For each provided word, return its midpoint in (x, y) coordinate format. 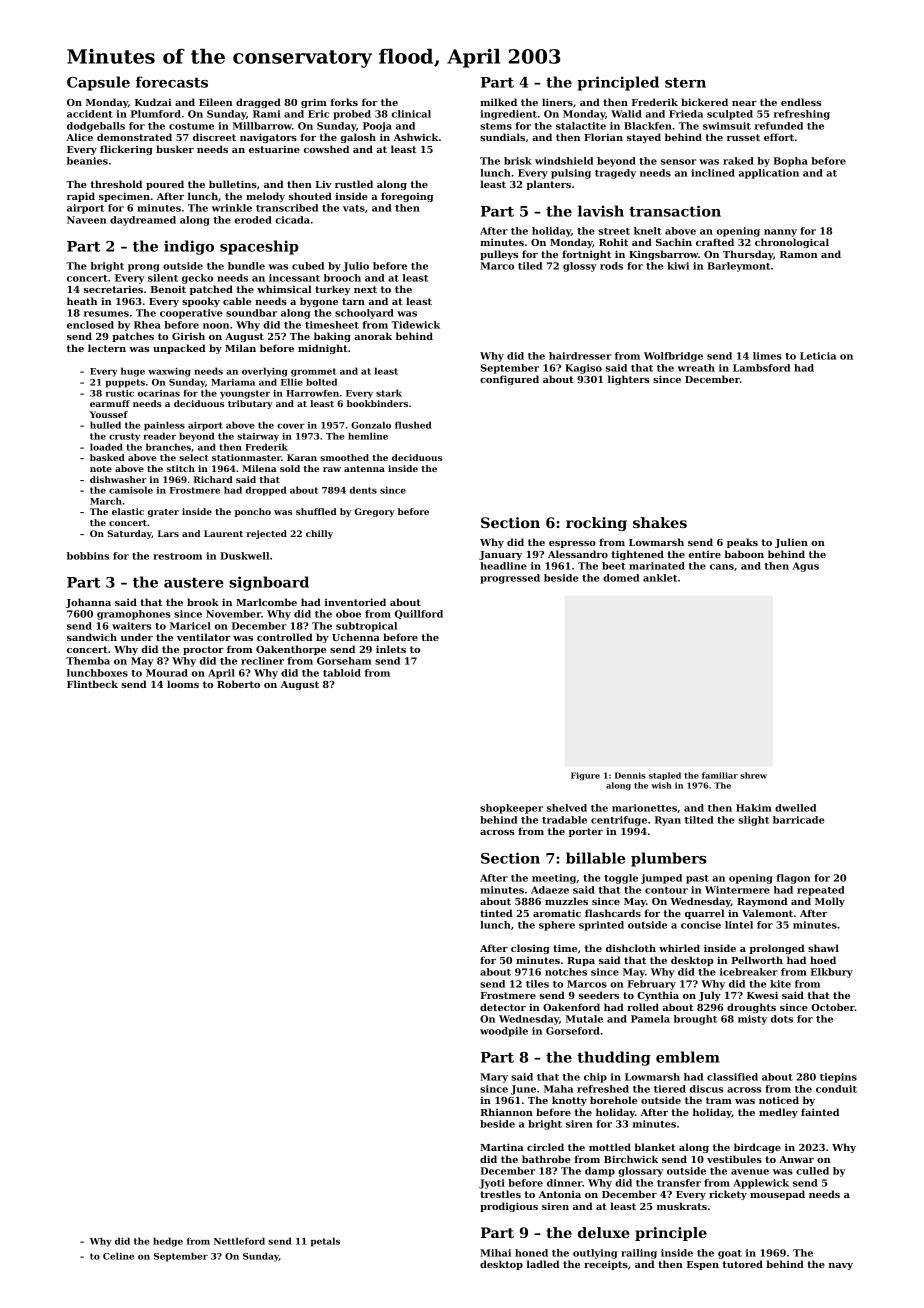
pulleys (499, 255)
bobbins (88, 556)
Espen (703, 1265)
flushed (413, 425)
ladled (543, 1264)
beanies (87, 161)
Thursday (748, 255)
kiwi (678, 266)
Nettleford (239, 1241)
